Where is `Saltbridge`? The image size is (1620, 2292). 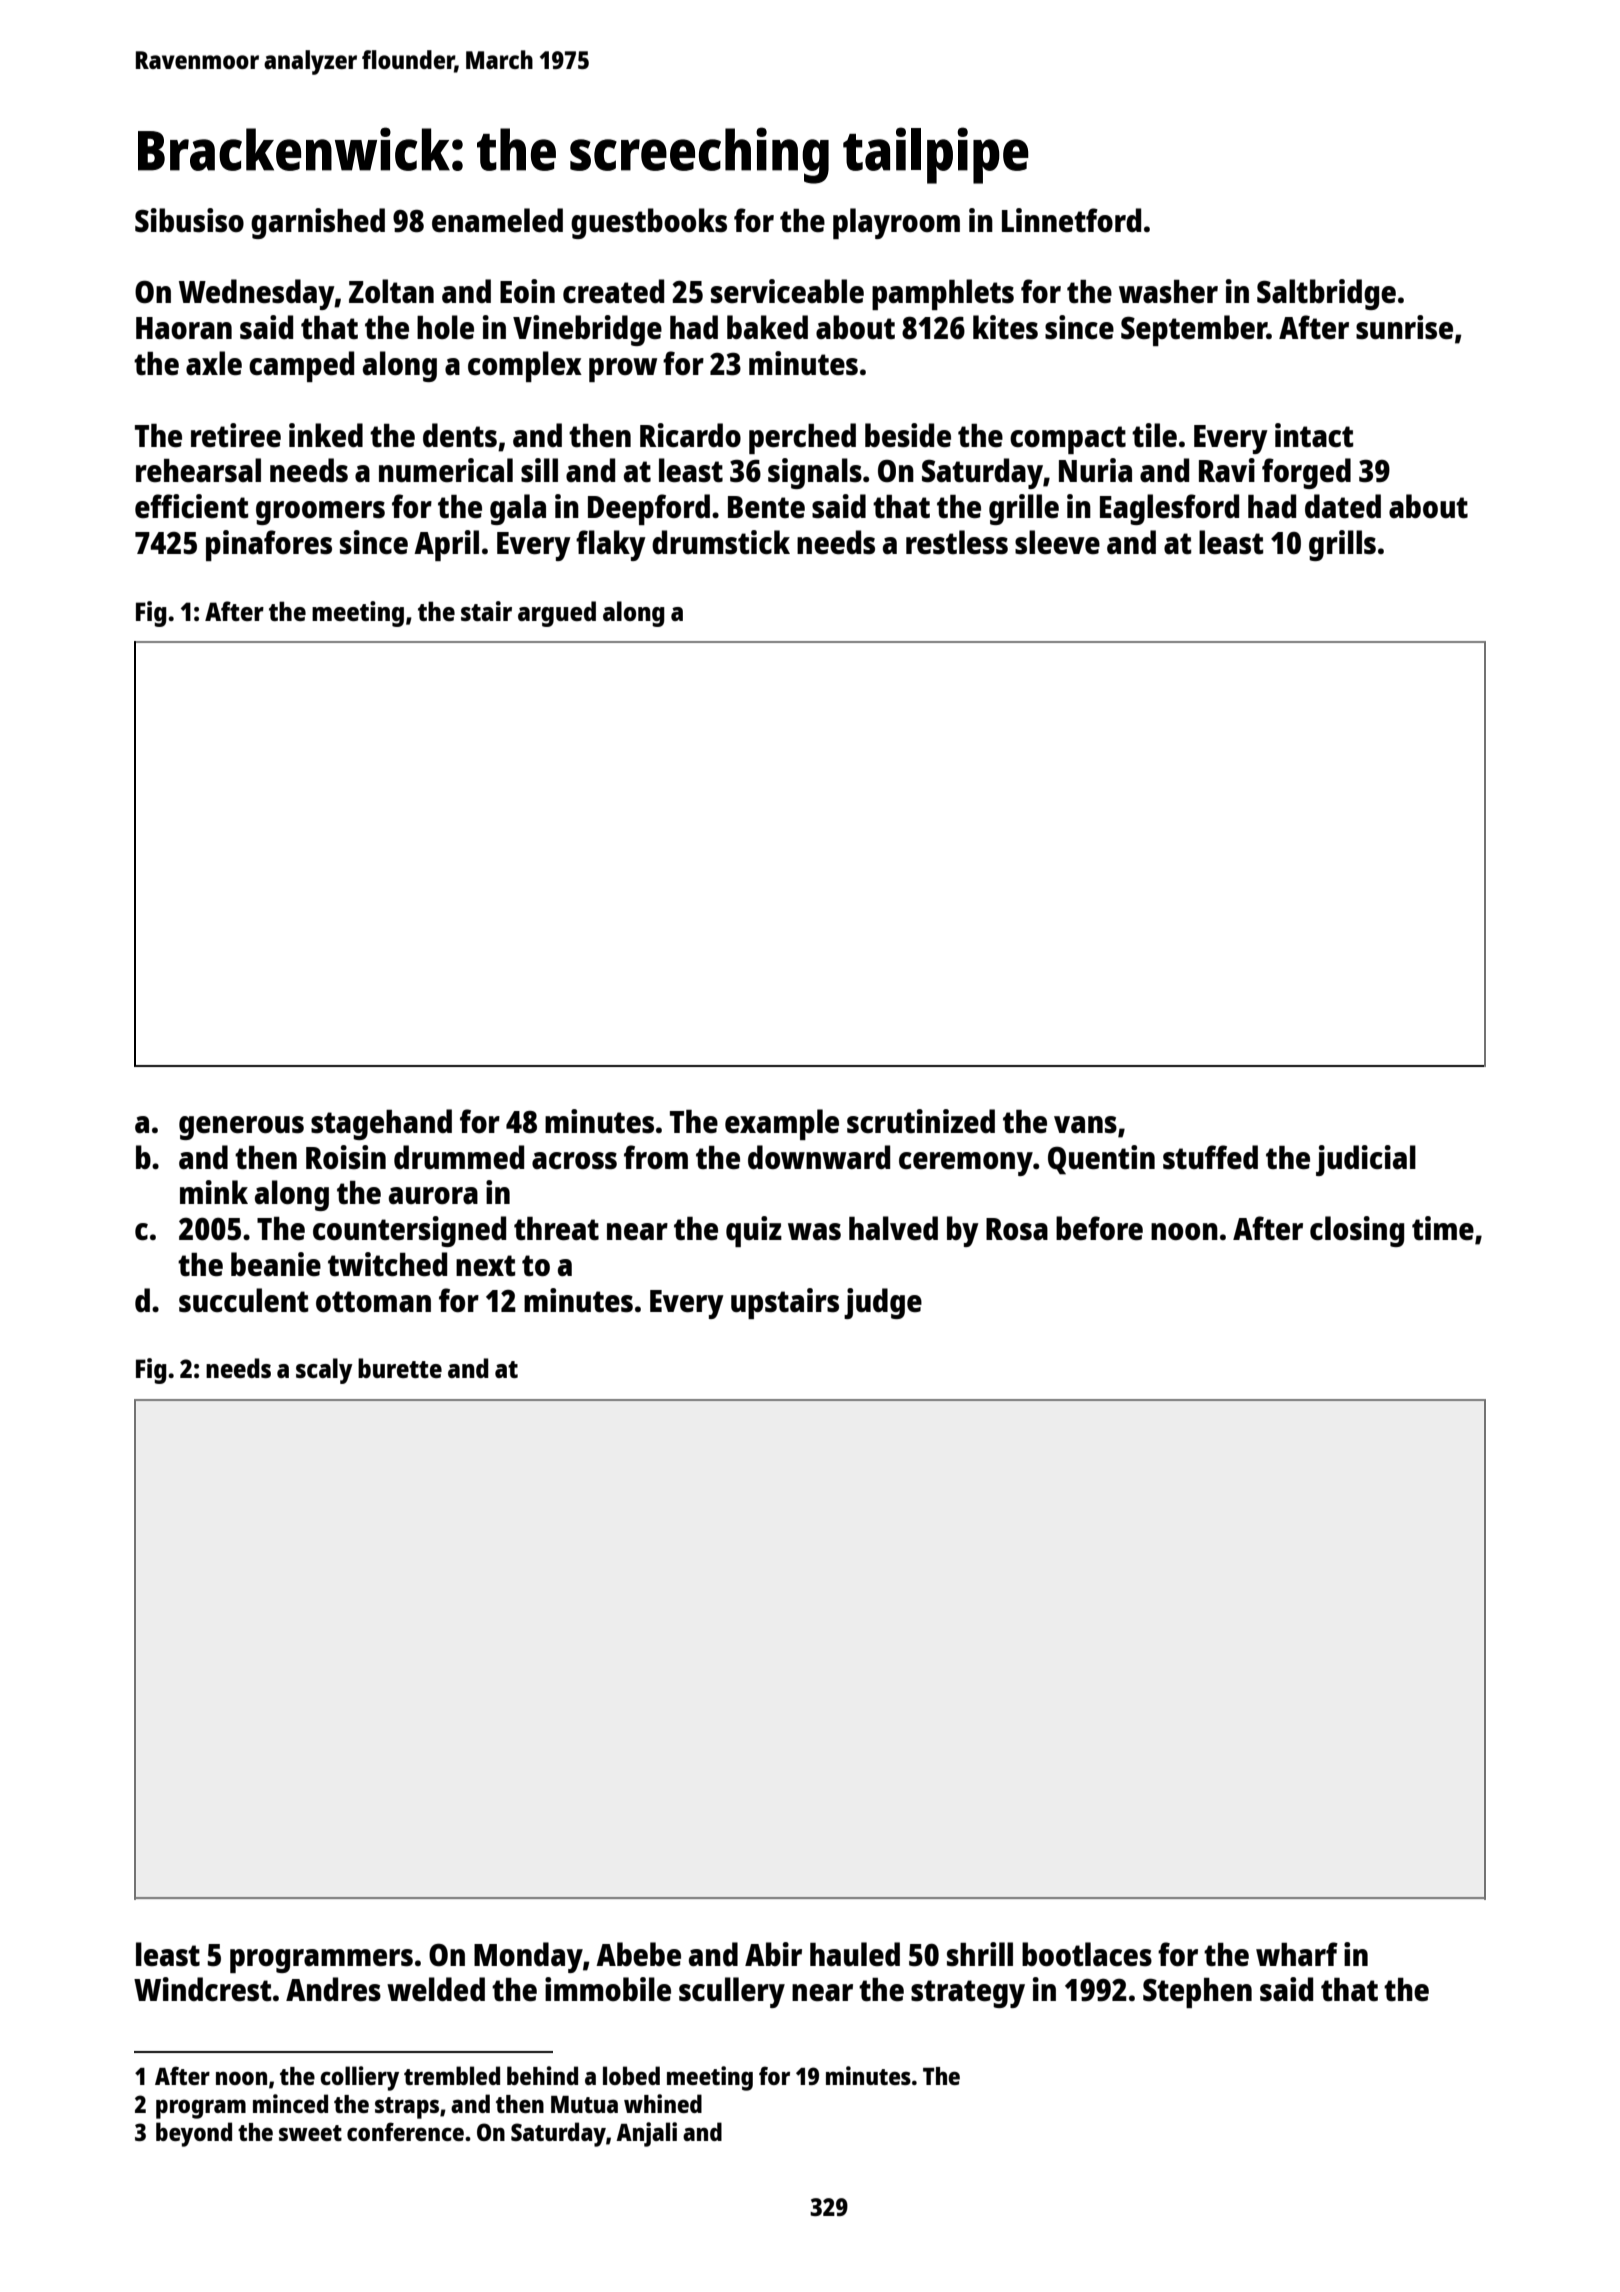
Saltbridge is located at coordinates (1326, 294).
